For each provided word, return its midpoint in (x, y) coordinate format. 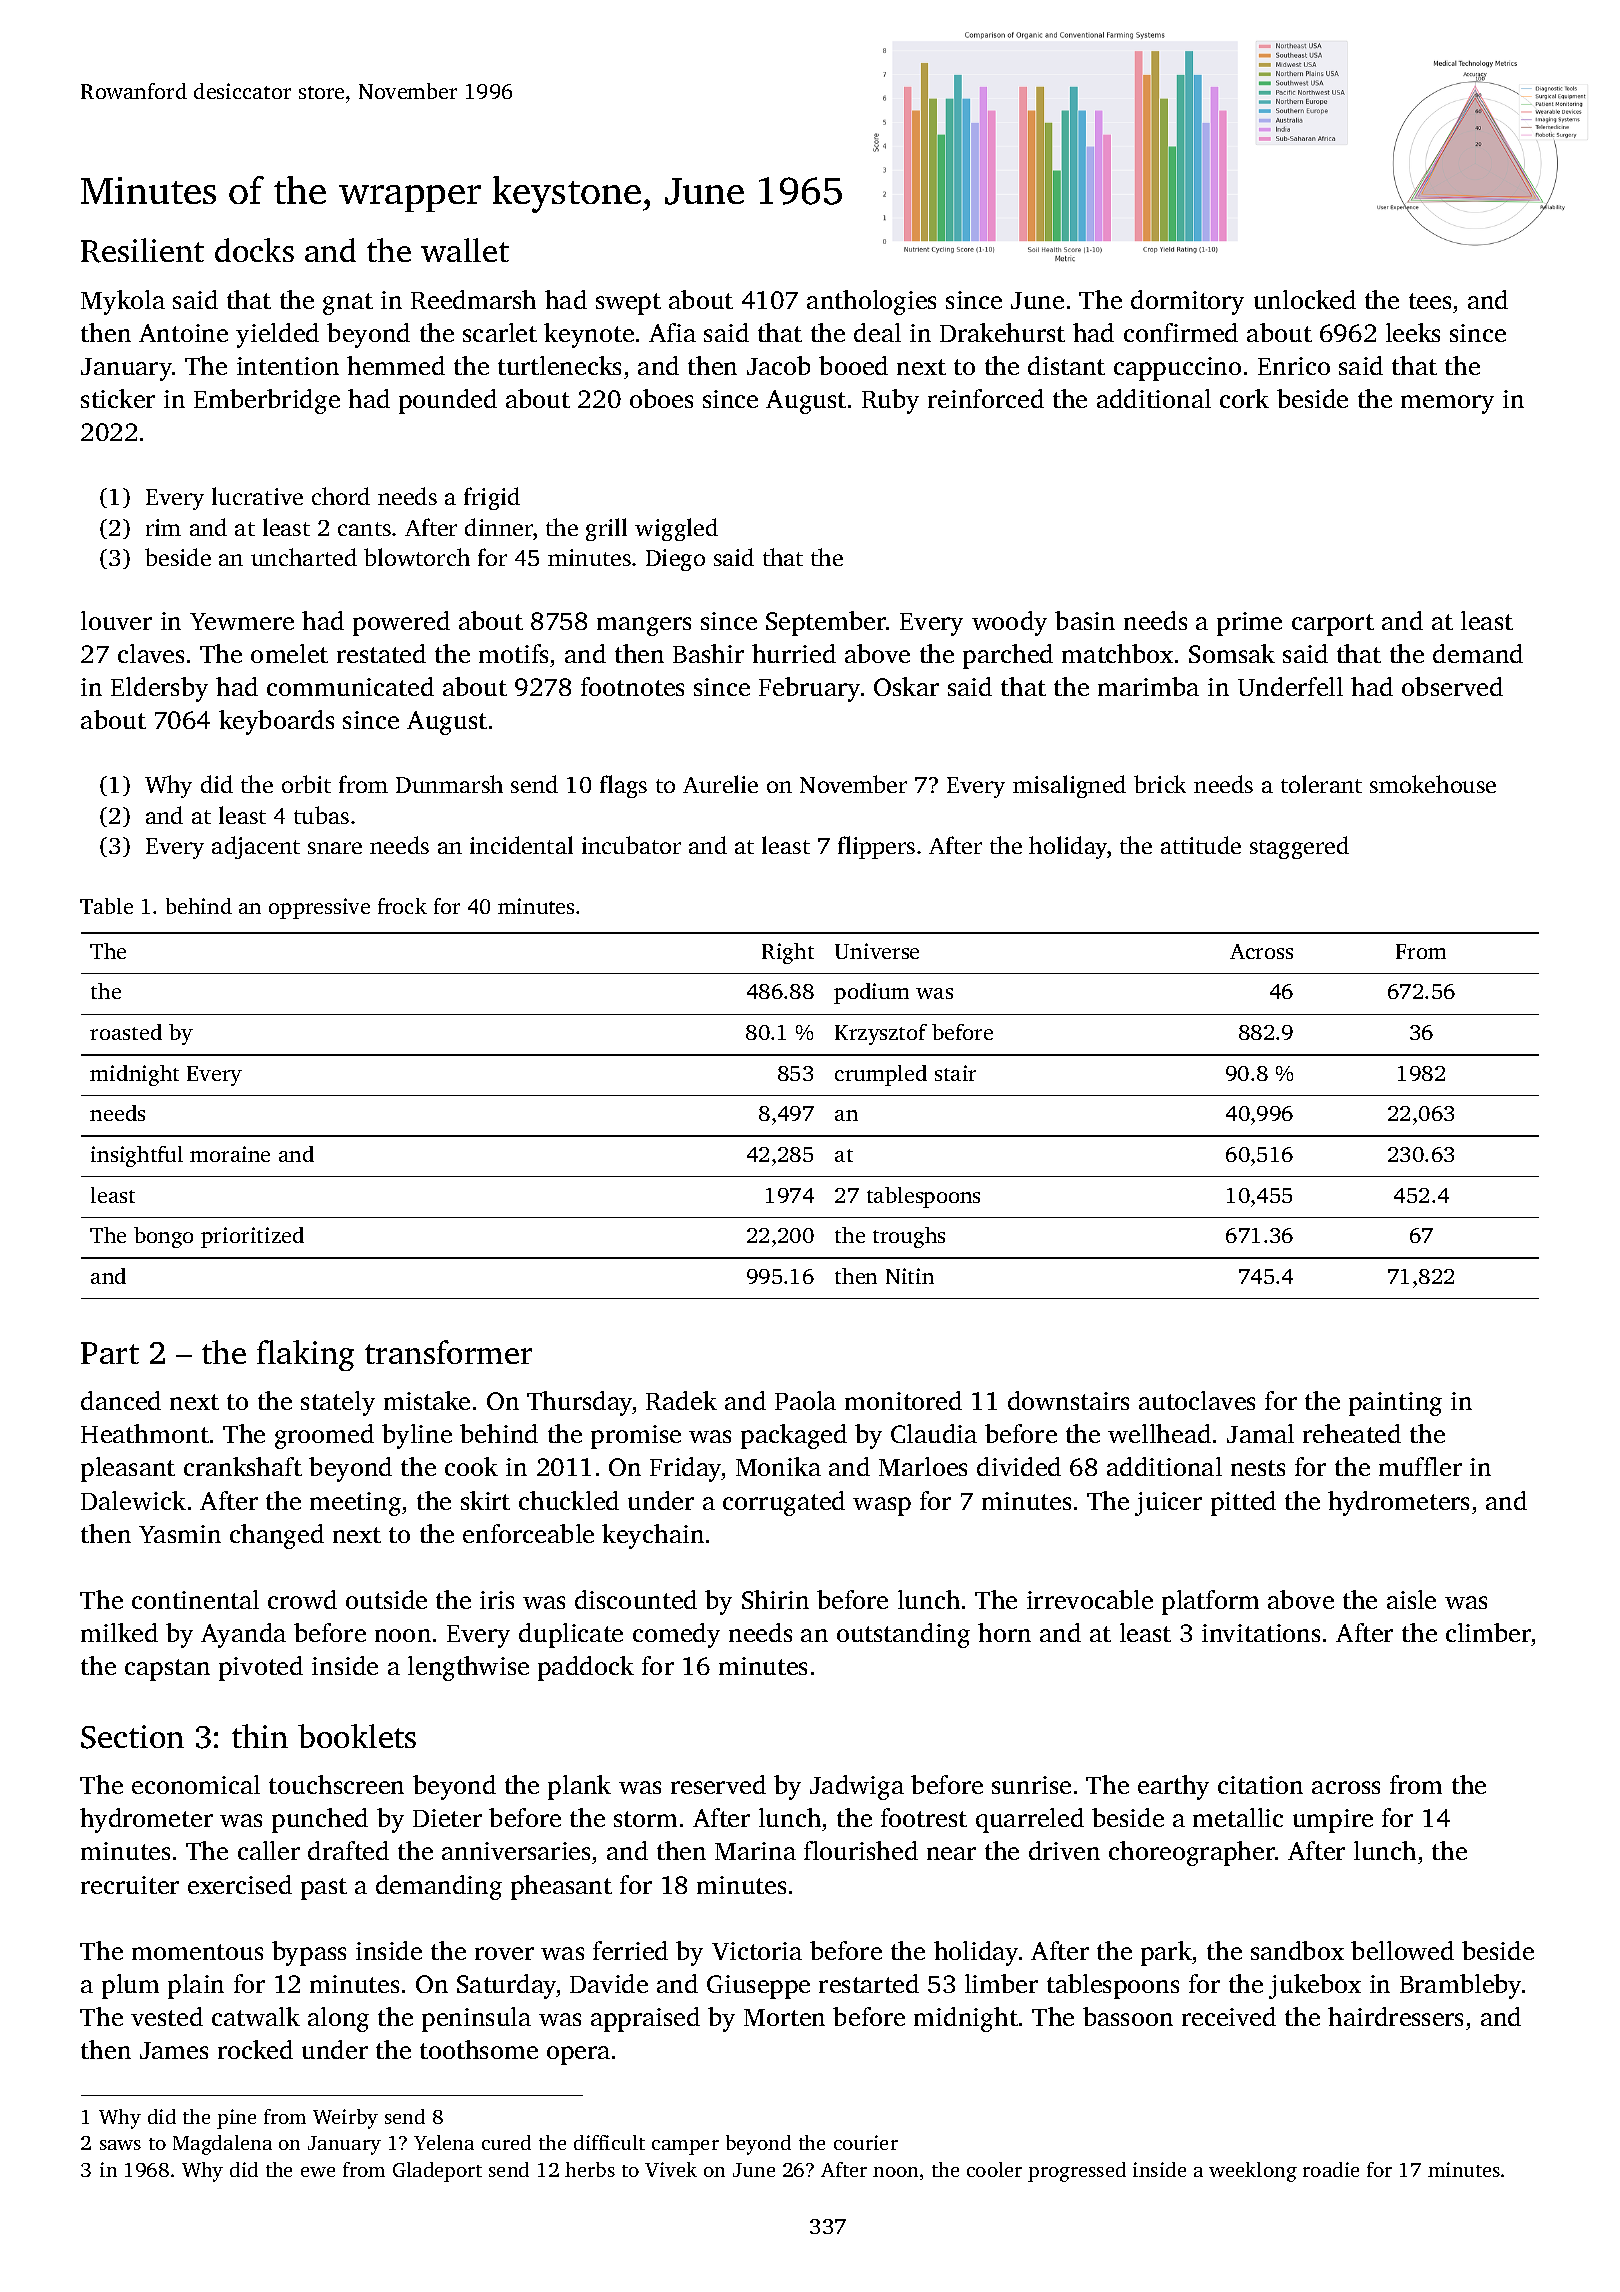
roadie (1331, 2169)
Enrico (1294, 366)
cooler (994, 2169)
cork (1244, 398)
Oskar (906, 686)
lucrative (257, 496)
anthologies (871, 302)
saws (120, 2145)
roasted (126, 1032)
